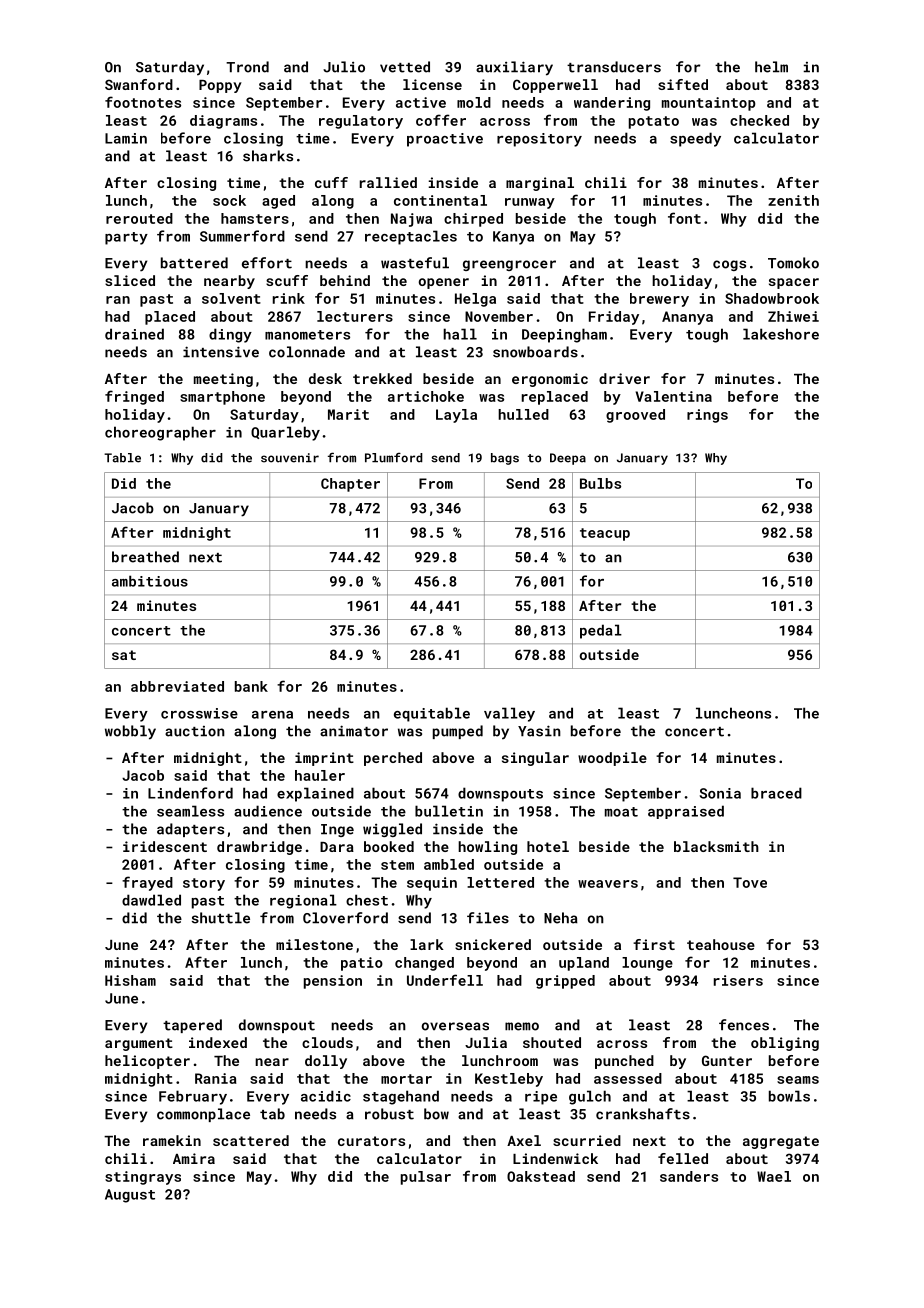 The height and width of the image is (1308, 924). Describe the element at coordinates (771, 67) in the image. I see `helm` at that location.
